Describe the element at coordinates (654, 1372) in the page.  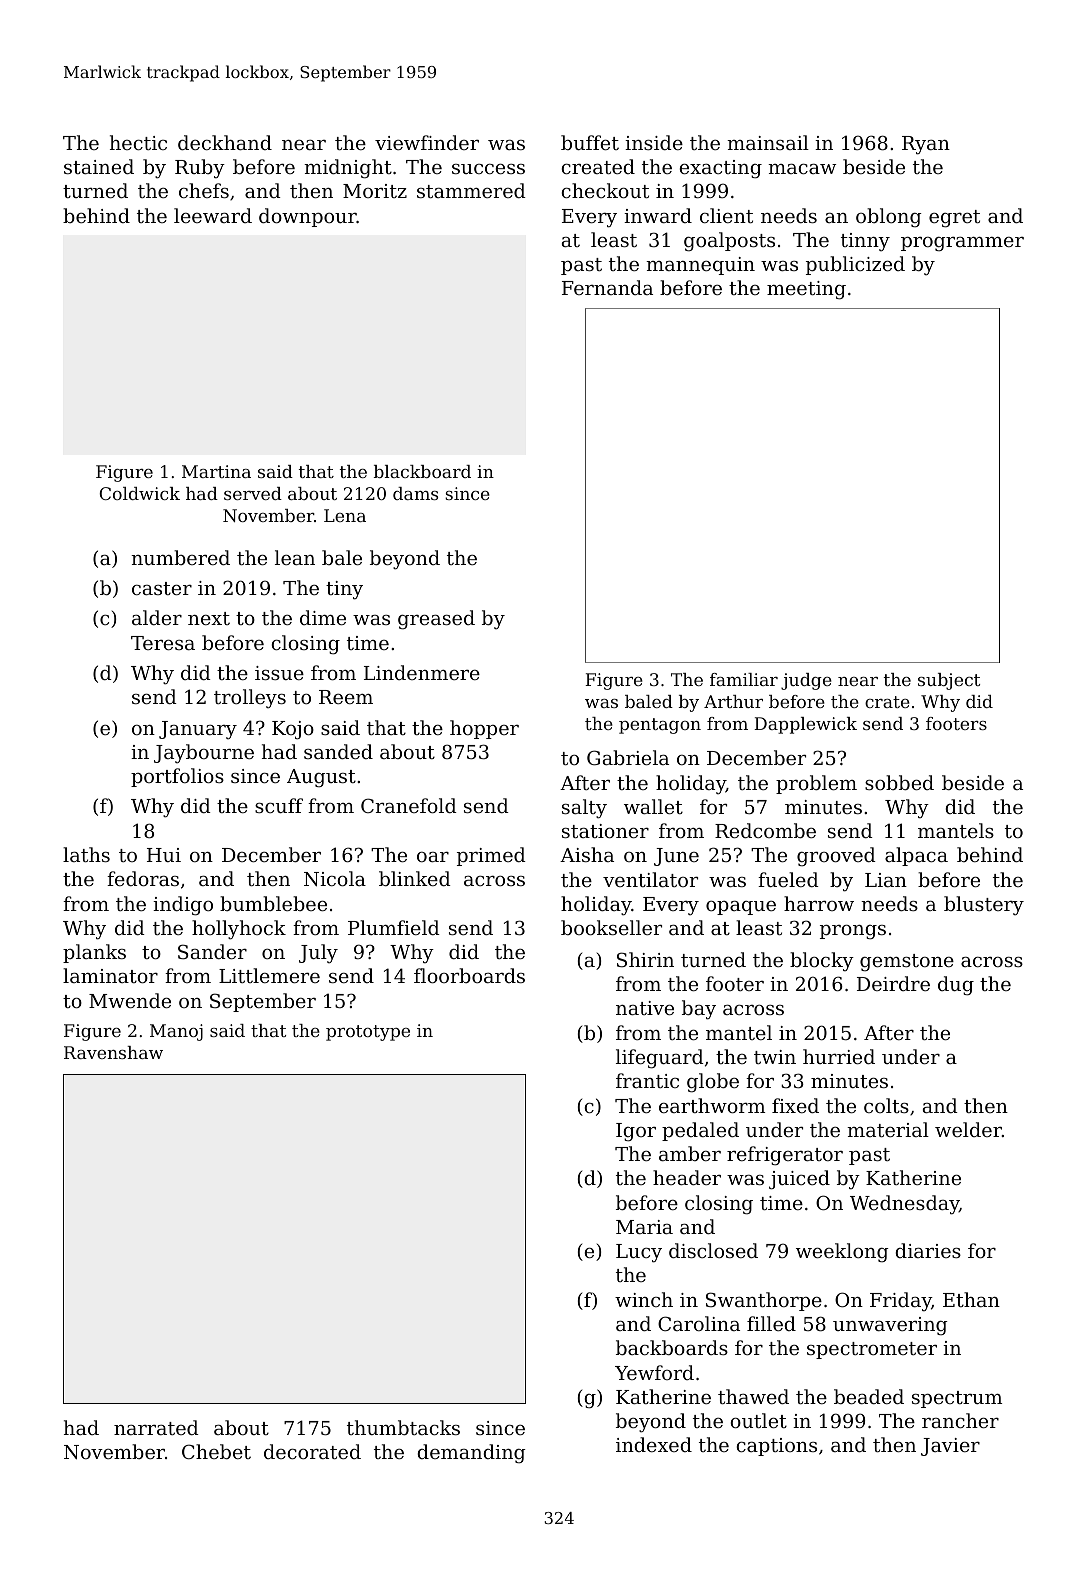
I see `Yewford` at that location.
